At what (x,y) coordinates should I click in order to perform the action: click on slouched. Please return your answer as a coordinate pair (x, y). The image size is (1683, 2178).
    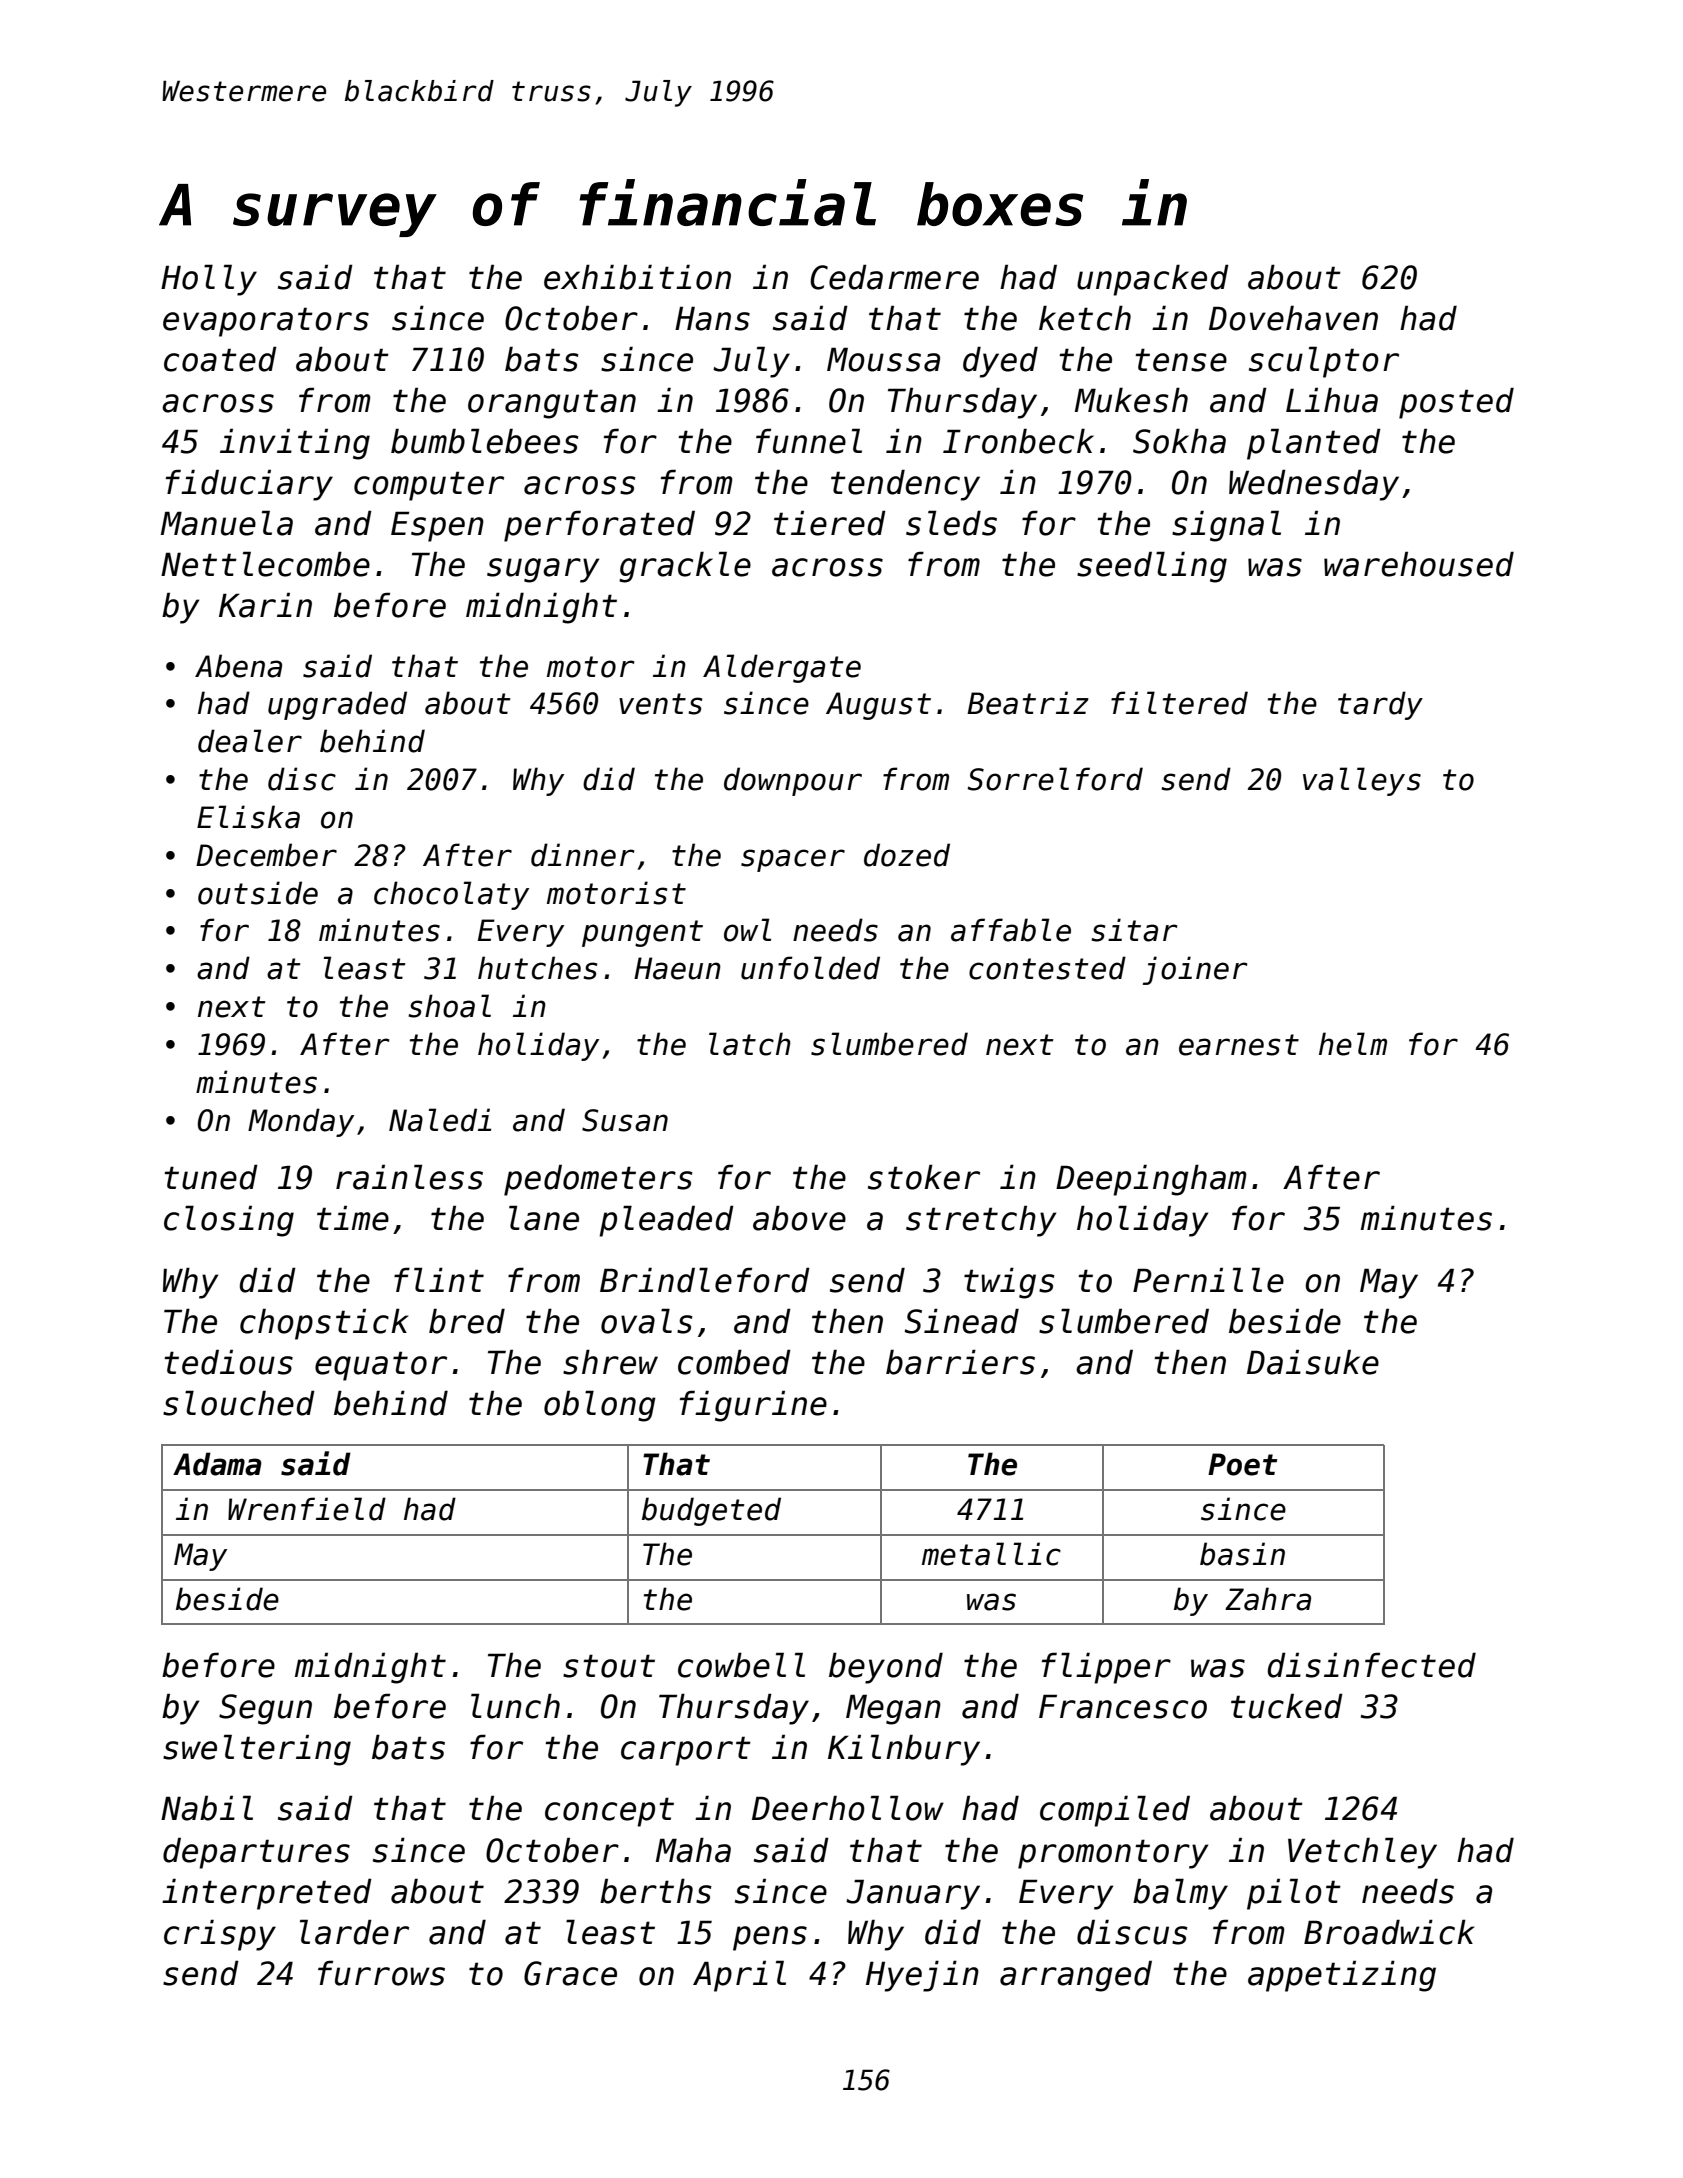
    Looking at the image, I should click on (239, 1403).
